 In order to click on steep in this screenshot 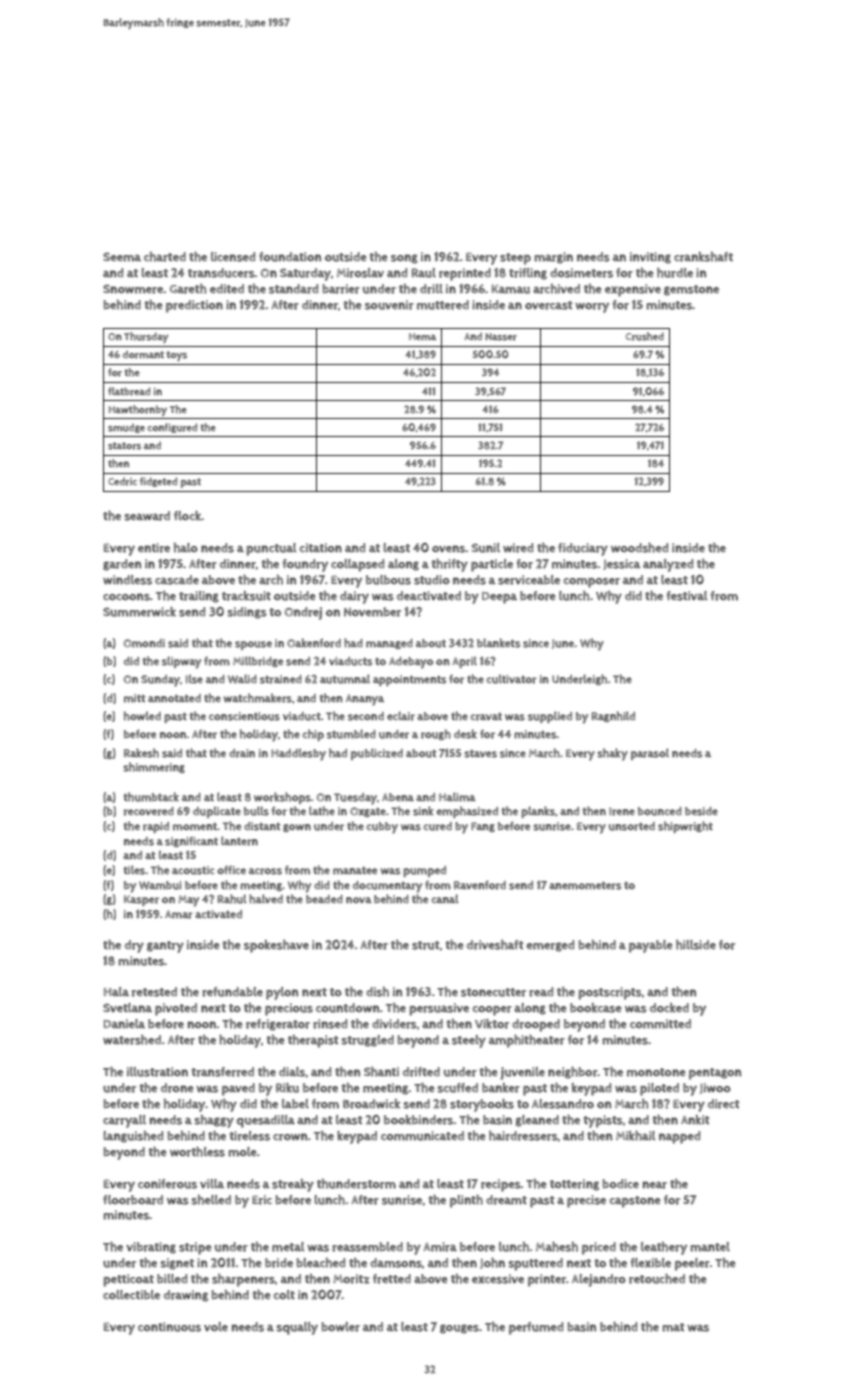, I will do `click(515, 259)`.
